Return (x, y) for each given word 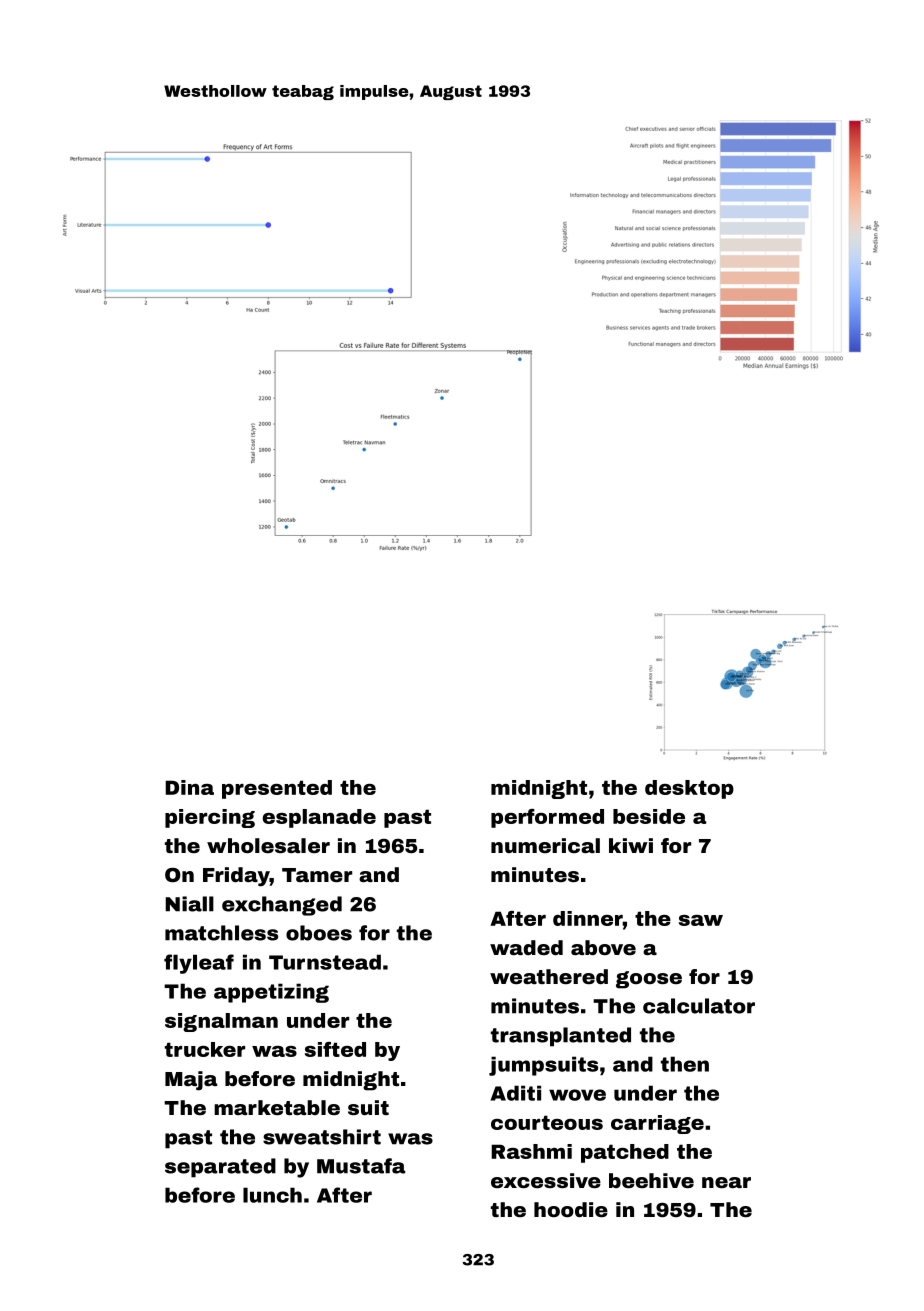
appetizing (271, 993)
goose (649, 980)
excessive (546, 1180)
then (685, 1064)
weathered (549, 976)
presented (277, 789)
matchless (221, 933)
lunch (272, 1195)
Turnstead (325, 962)
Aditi (516, 1093)
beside (649, 816)
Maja (191, 1081)
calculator (699, 1006)
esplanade (319, 818)
